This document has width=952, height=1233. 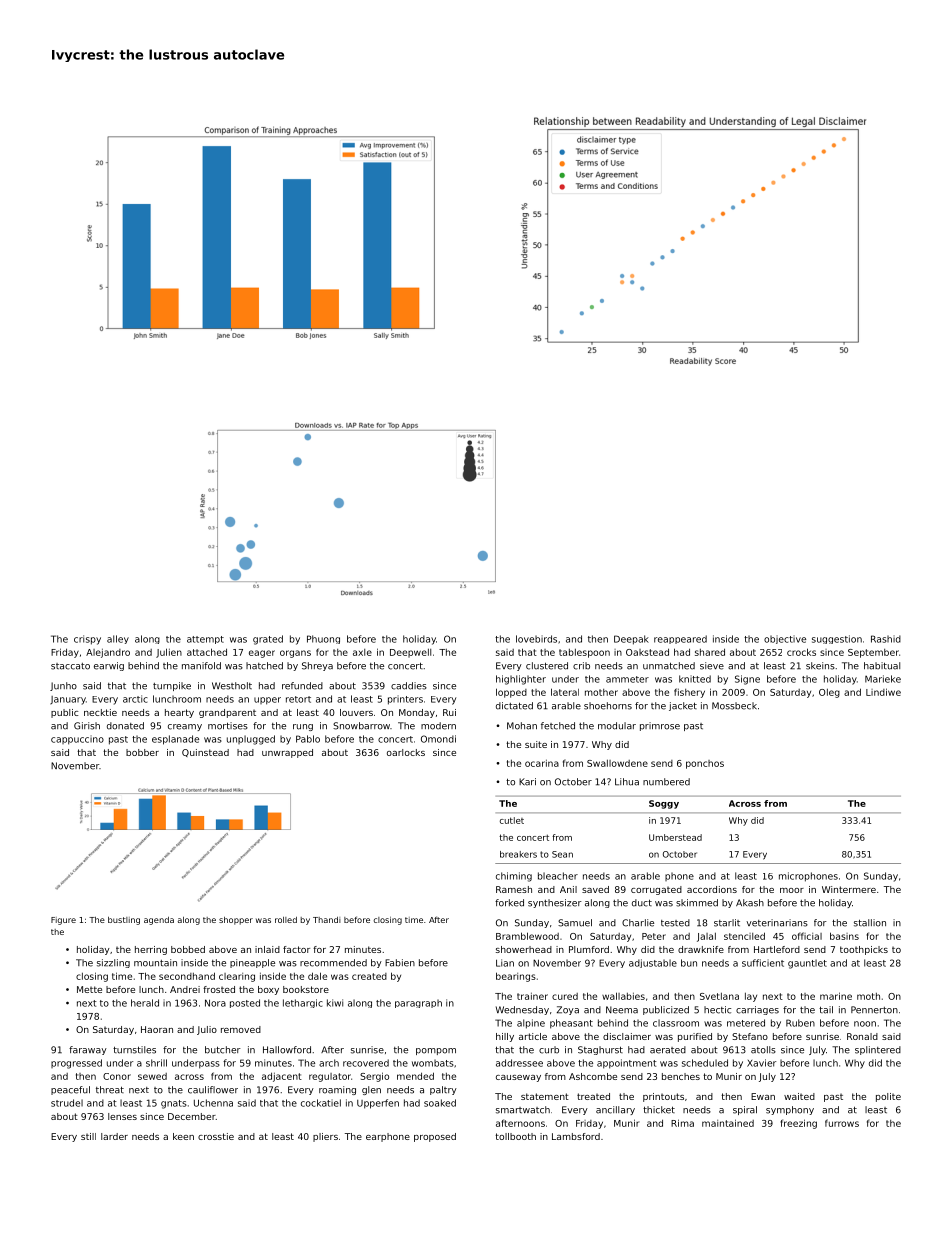 I want to click on Phuong, so click(x=323, y=639).
